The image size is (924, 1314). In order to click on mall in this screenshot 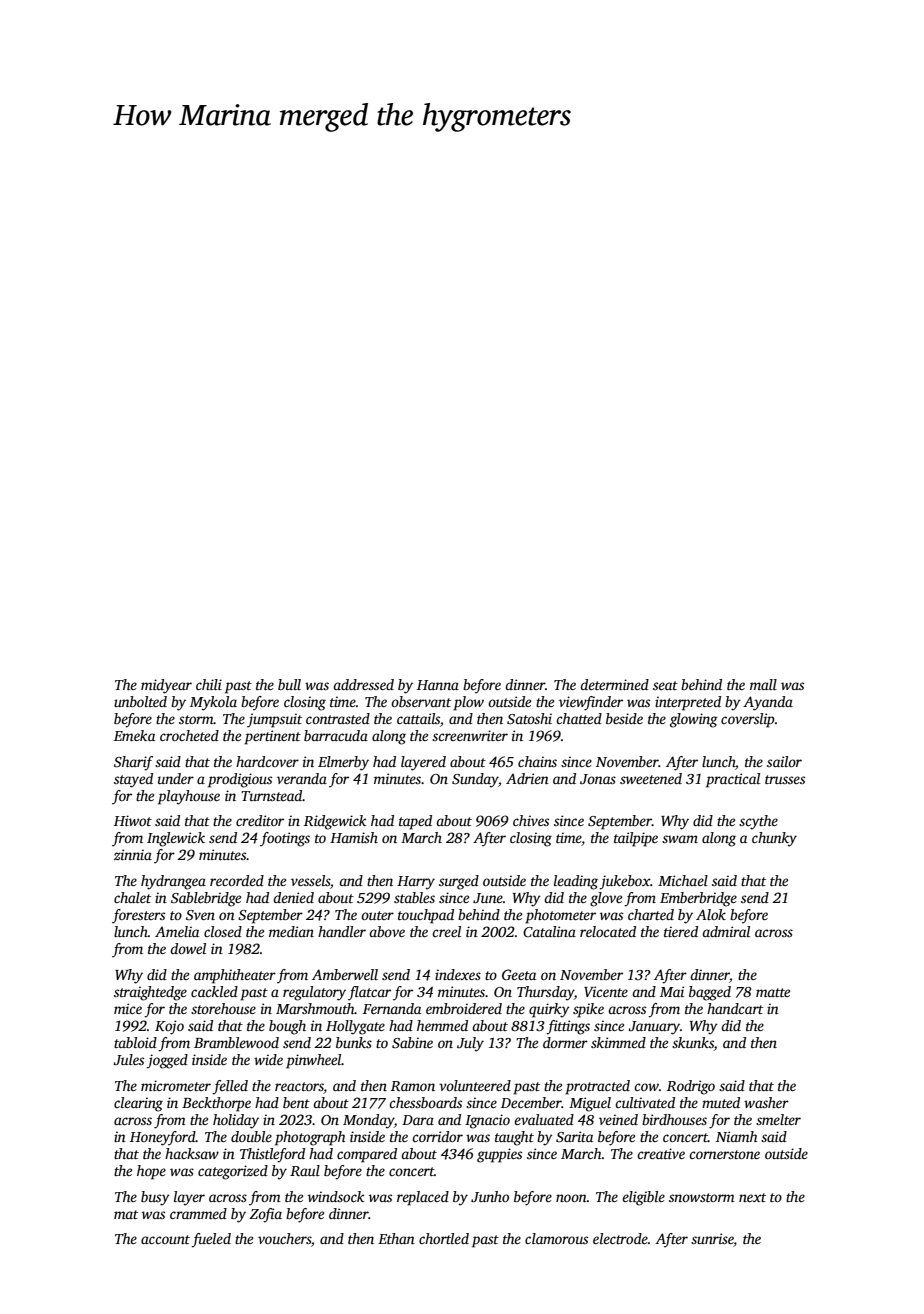, I will do `click(763, 684)`.
